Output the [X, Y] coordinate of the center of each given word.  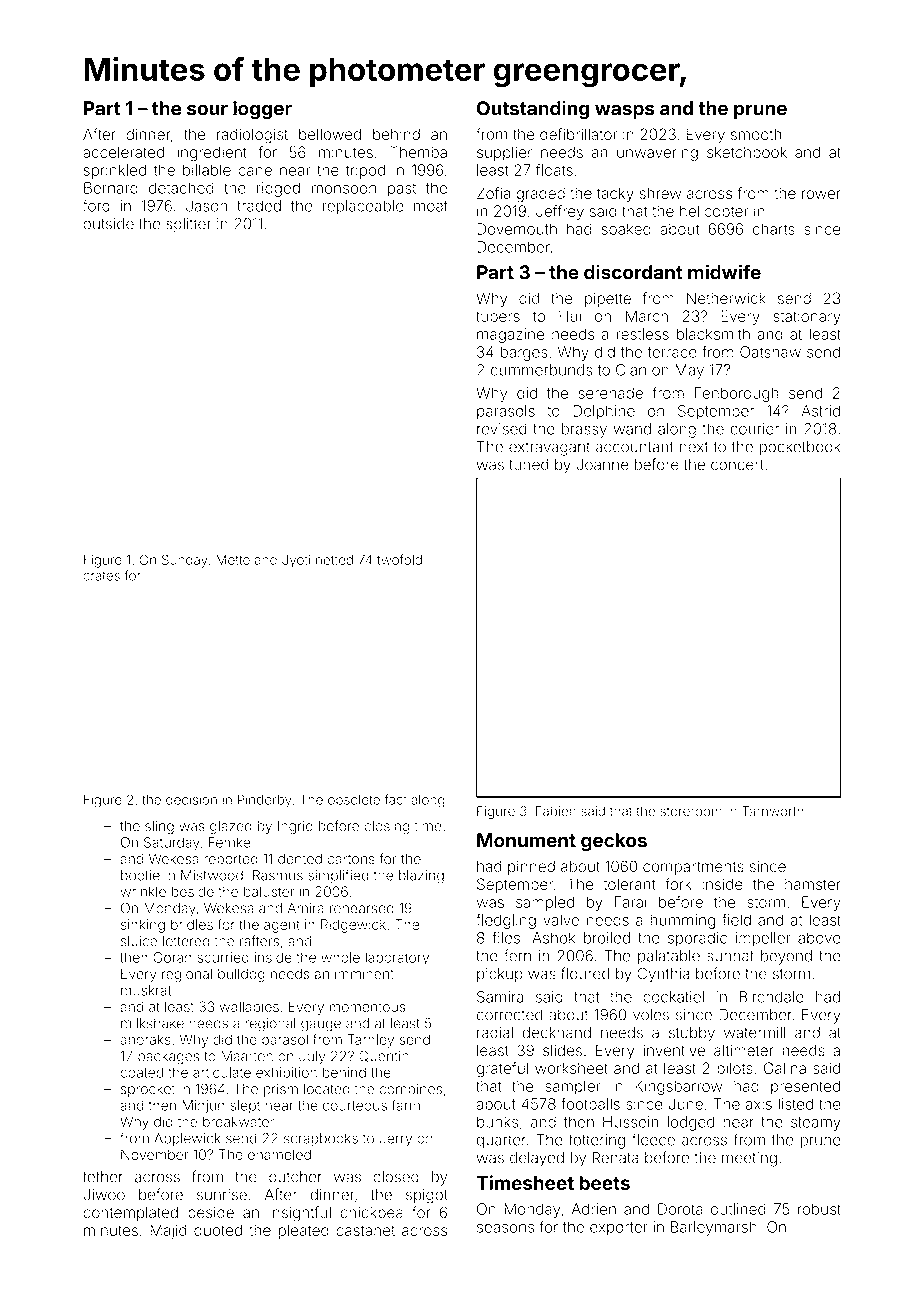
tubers [498, 316]
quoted [218, 1231]
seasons [505, 1228]
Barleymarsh [714, 1228]
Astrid [820, 411]
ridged [278, 189]
